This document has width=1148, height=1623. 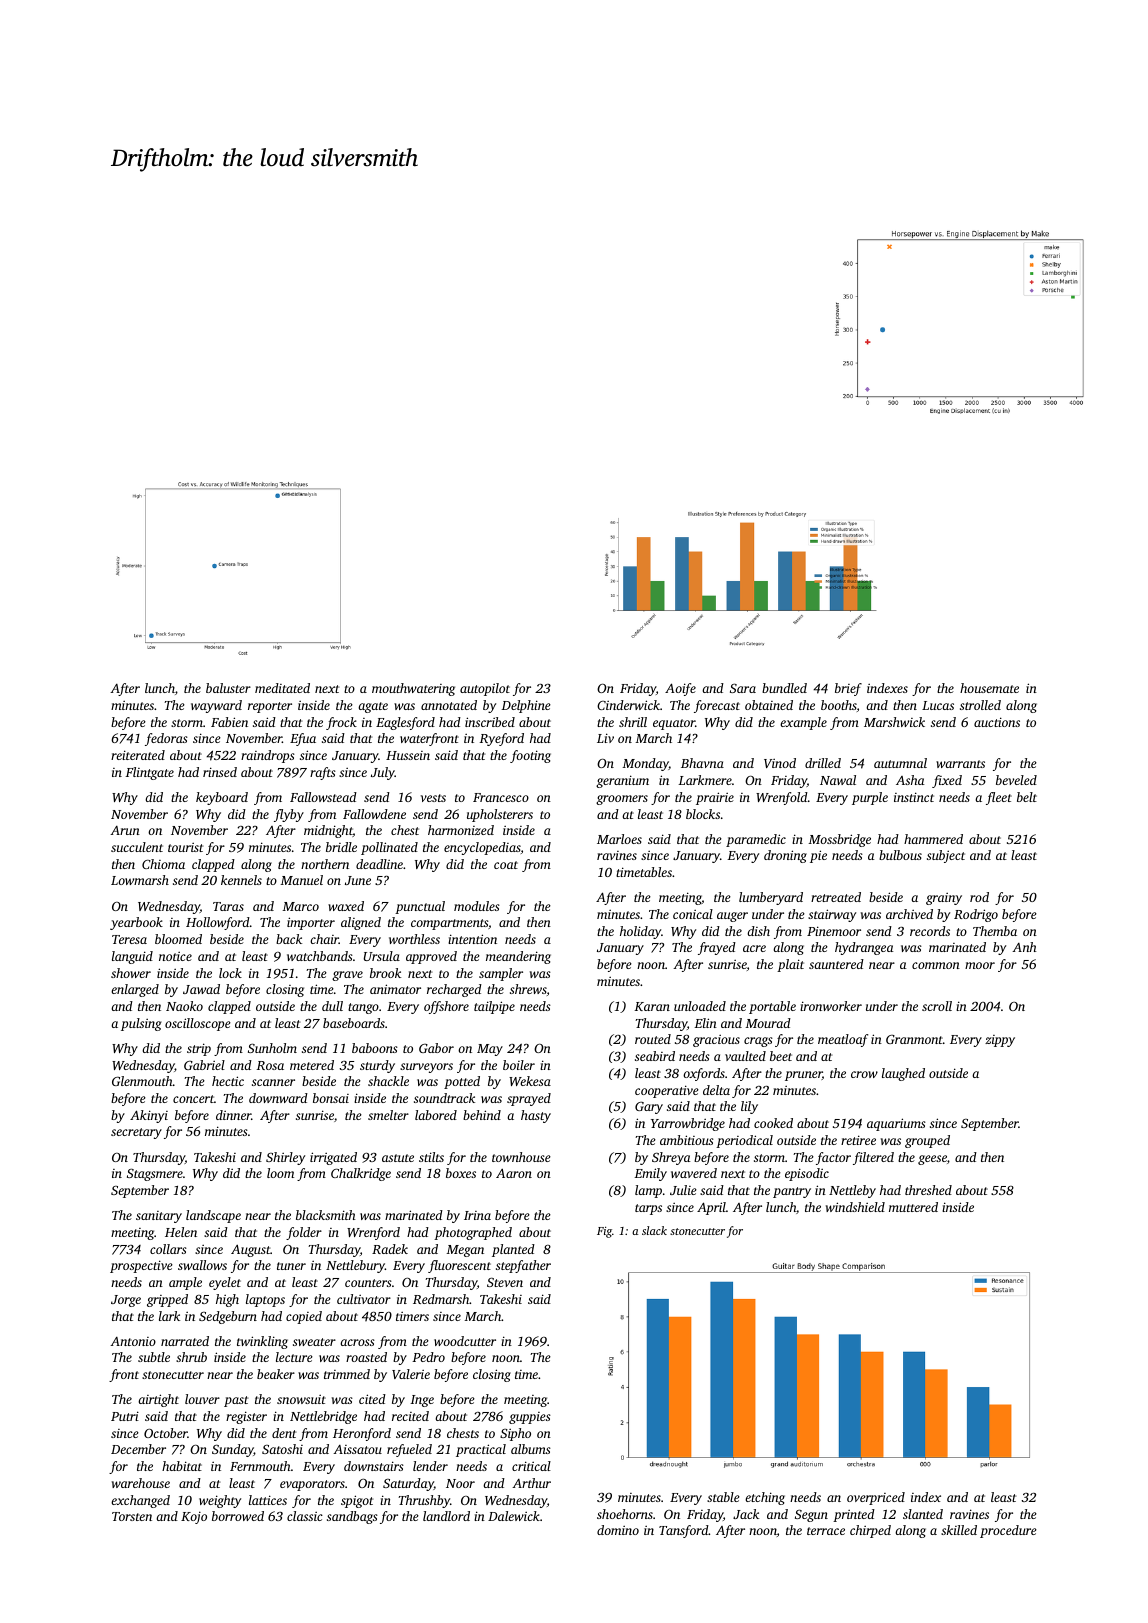 What do you see at coordinates (477, 906) in the document?
I see `modules` at bounding box center [477, 906].
